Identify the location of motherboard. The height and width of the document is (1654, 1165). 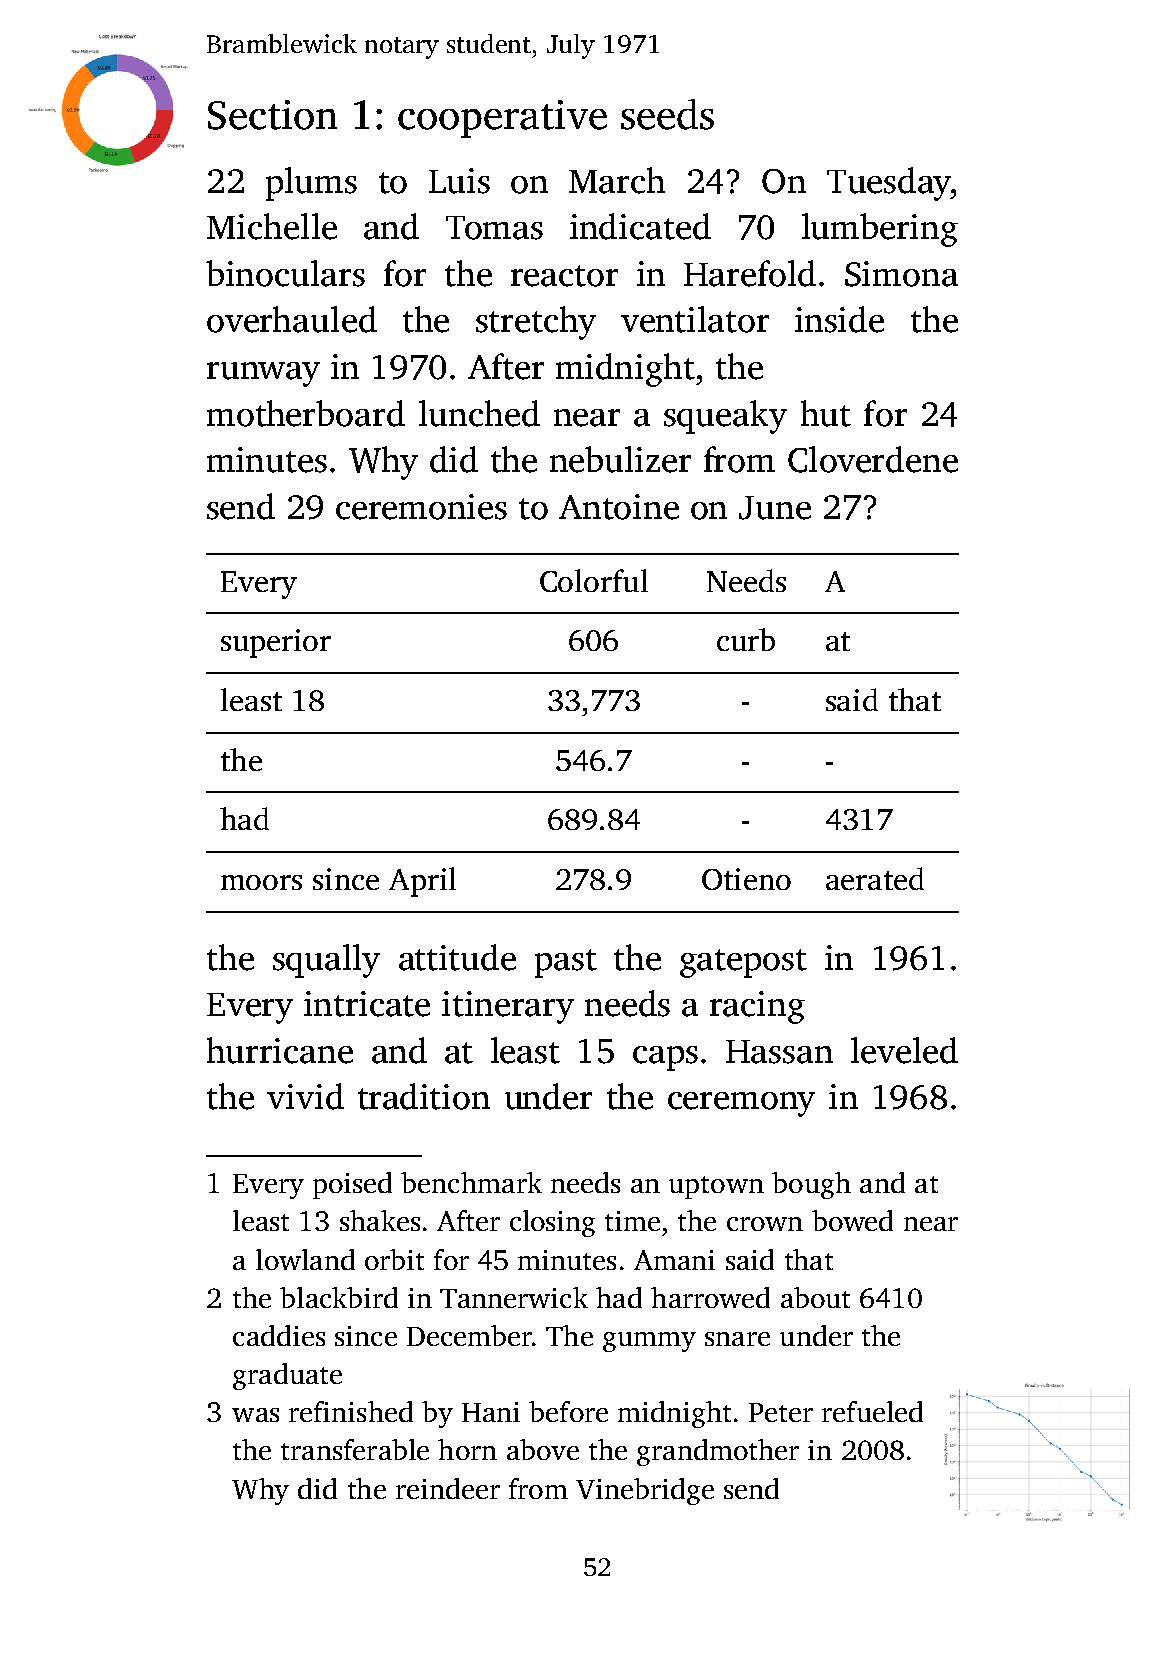
(306, 413).
